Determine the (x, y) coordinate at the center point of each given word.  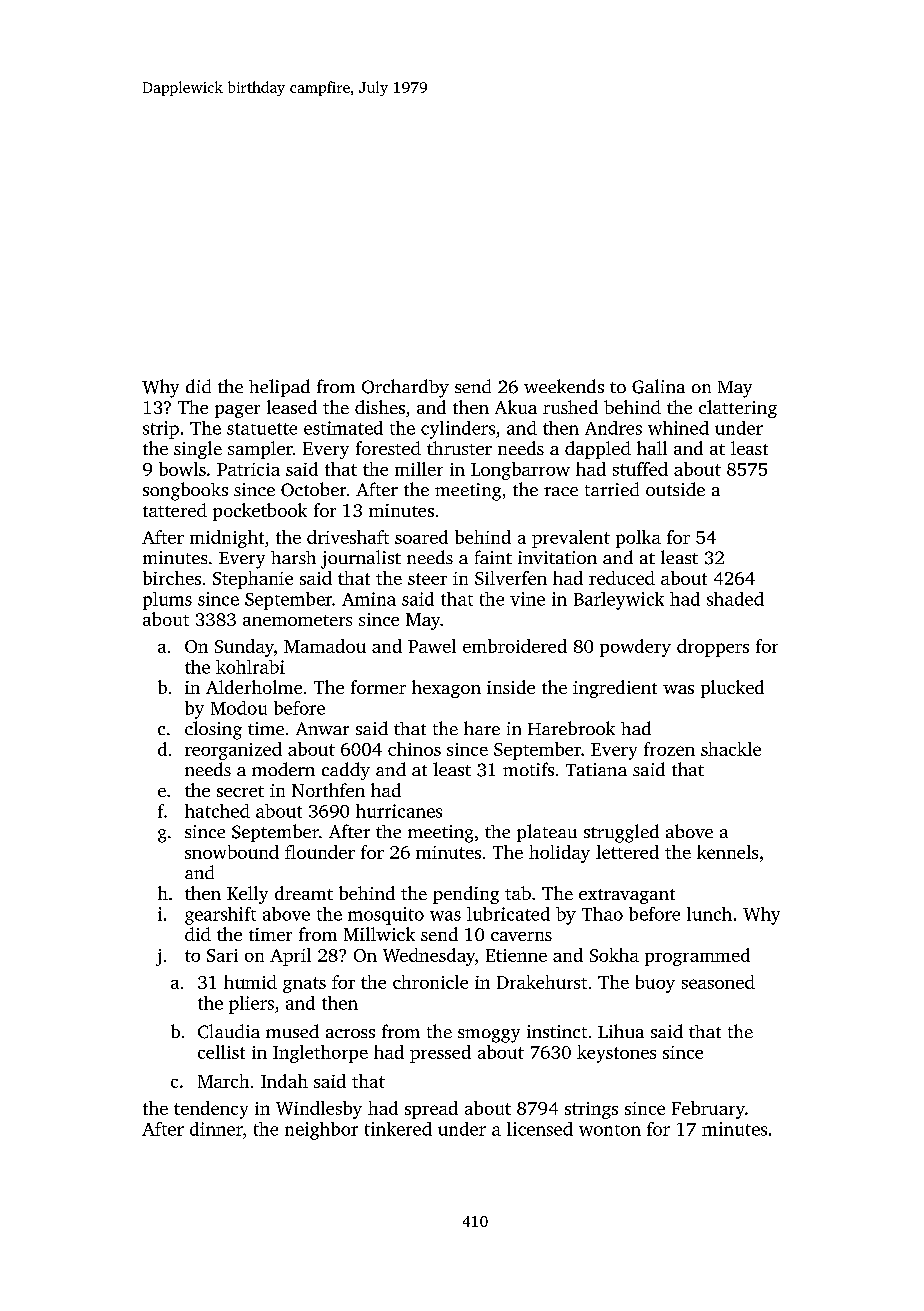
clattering (738, 409)
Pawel (432, 646)
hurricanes (399, 811)
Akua (516, 407)
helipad (279, 388)
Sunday (244, 648)
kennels (727, 852)
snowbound (232, 852)
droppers (713, 648)
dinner (216, 1129)
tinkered (398, 1129)
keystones (616, 1054)
